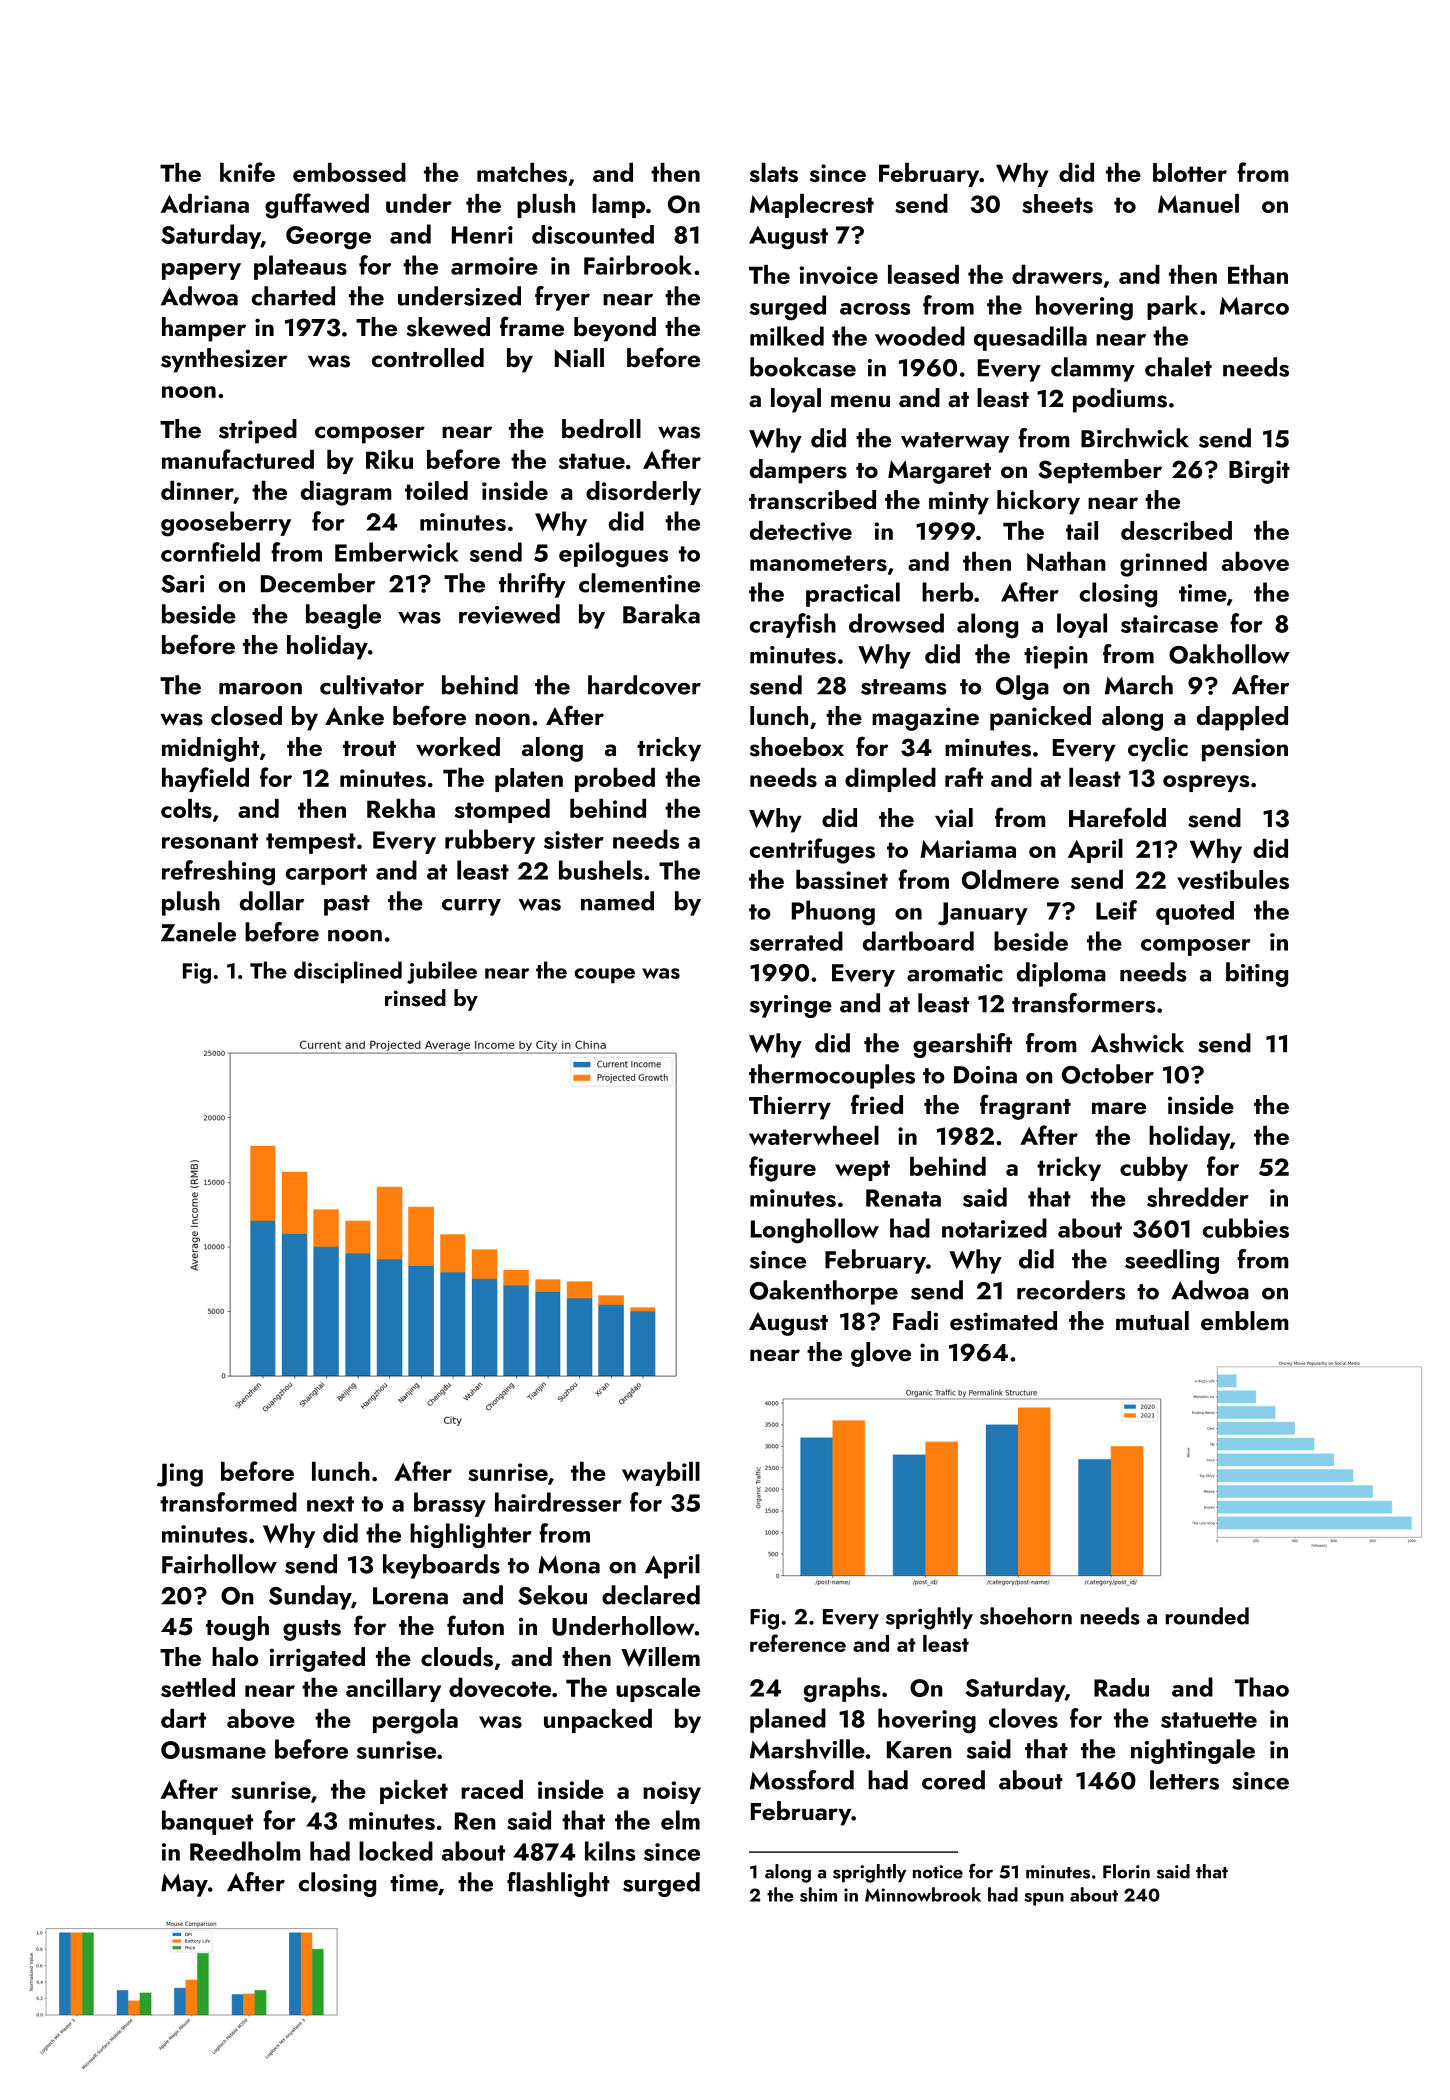 Image resolution: width=1450 pixels, height=2100 pixels. What do you see at coordinates (436, 490) in the page?
I see `toiled` at bounding box center [436, 490].
